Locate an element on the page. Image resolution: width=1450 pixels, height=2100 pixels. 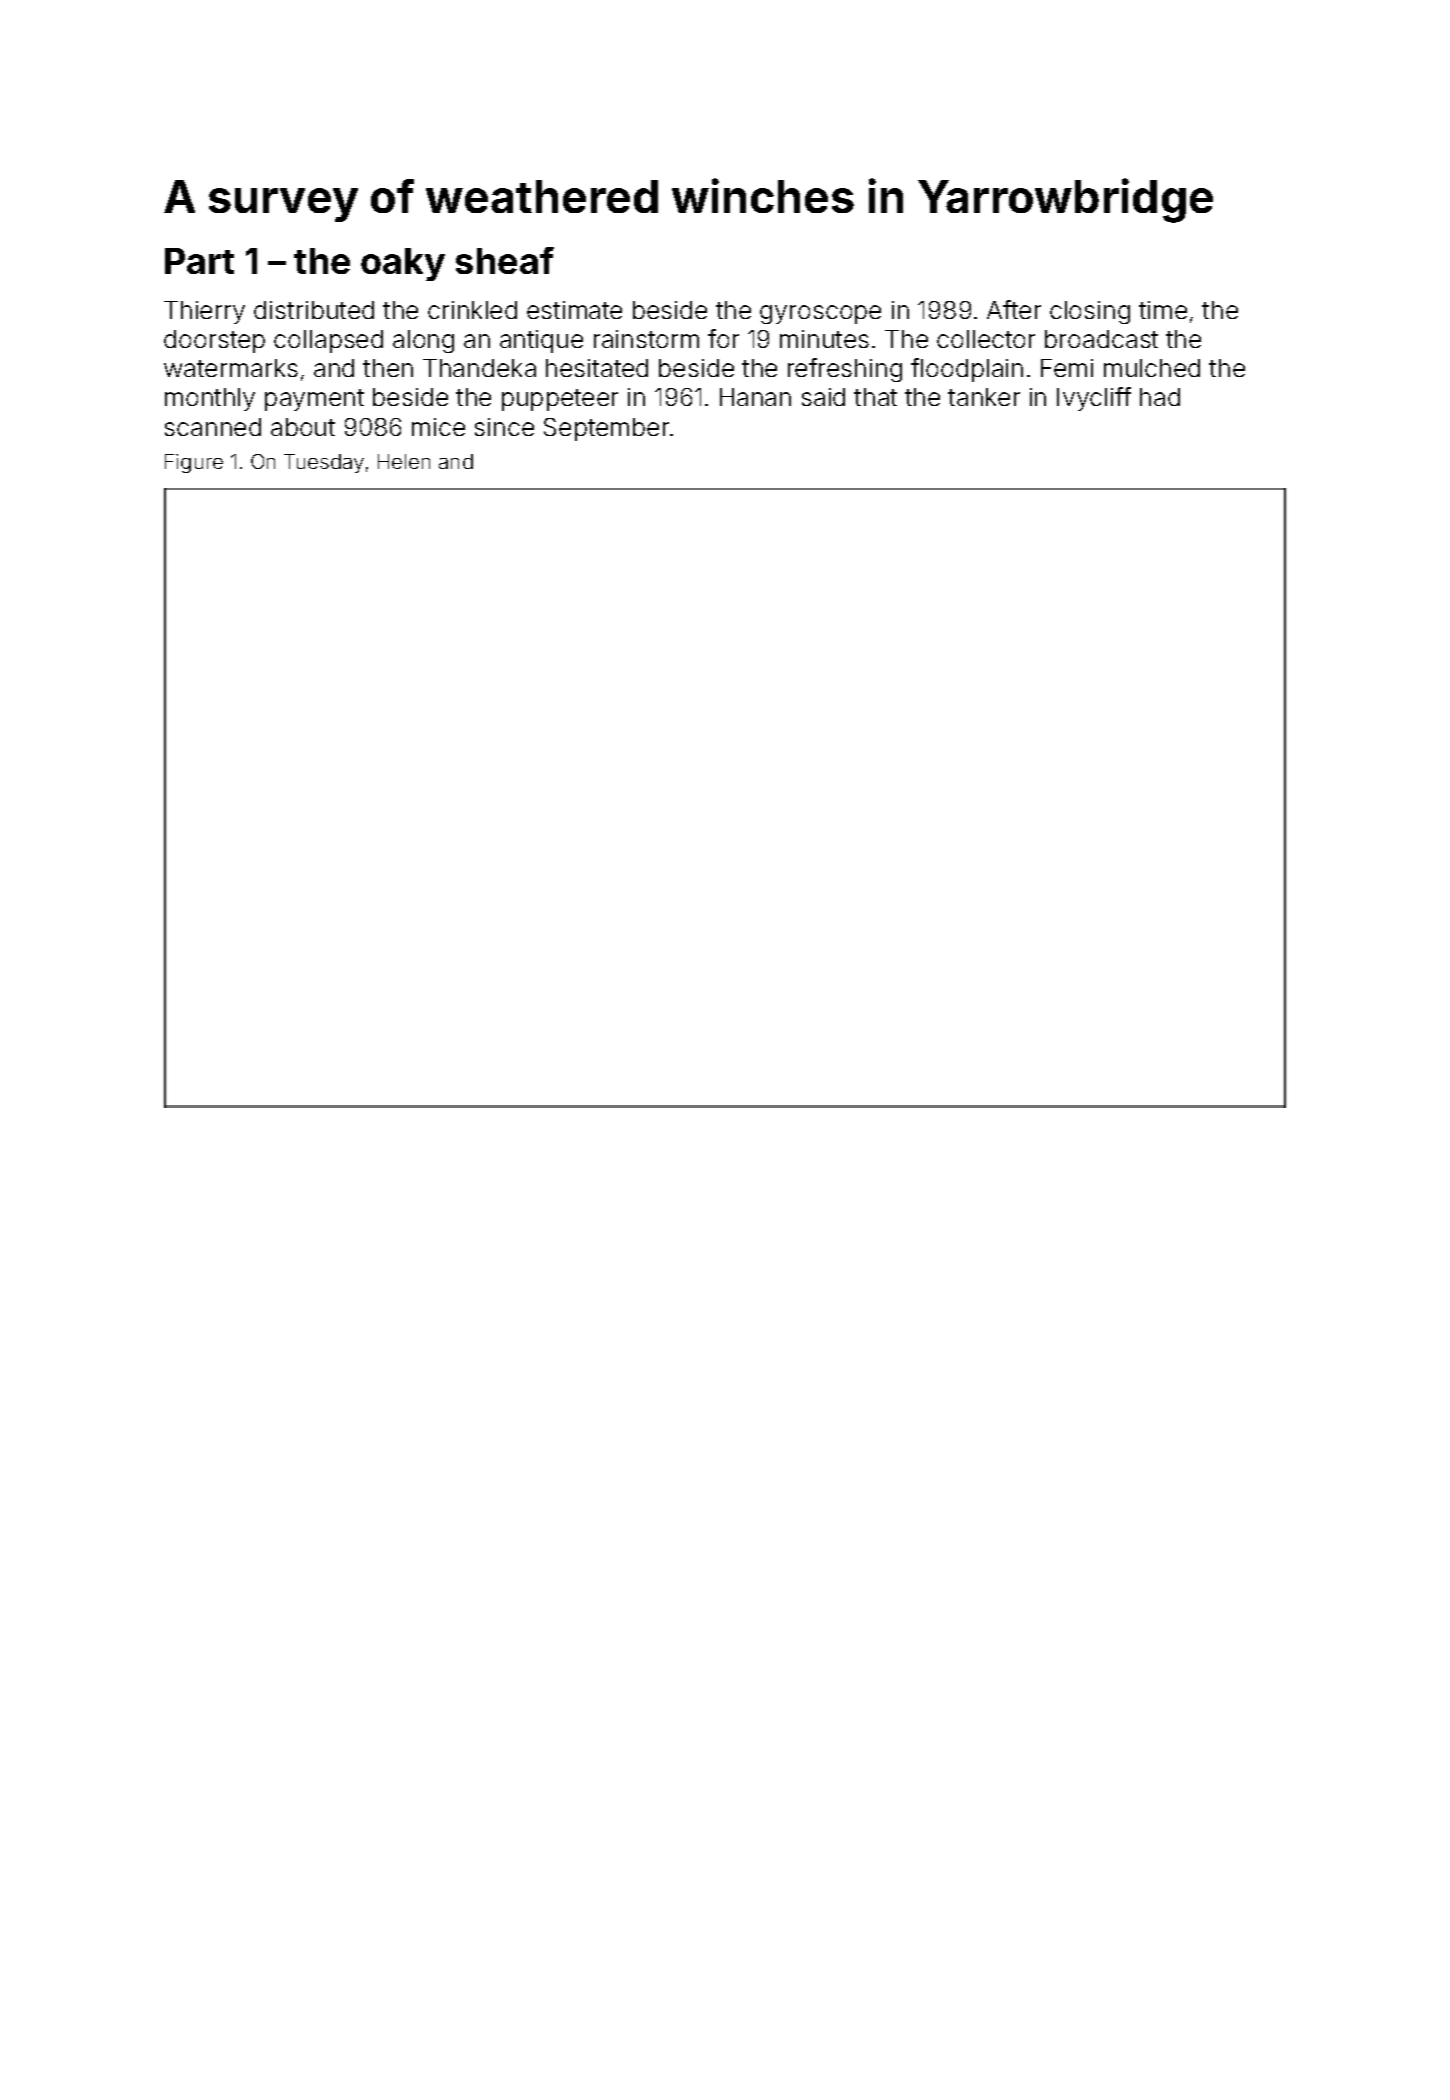
Part is located at coordinates (199, 261).
